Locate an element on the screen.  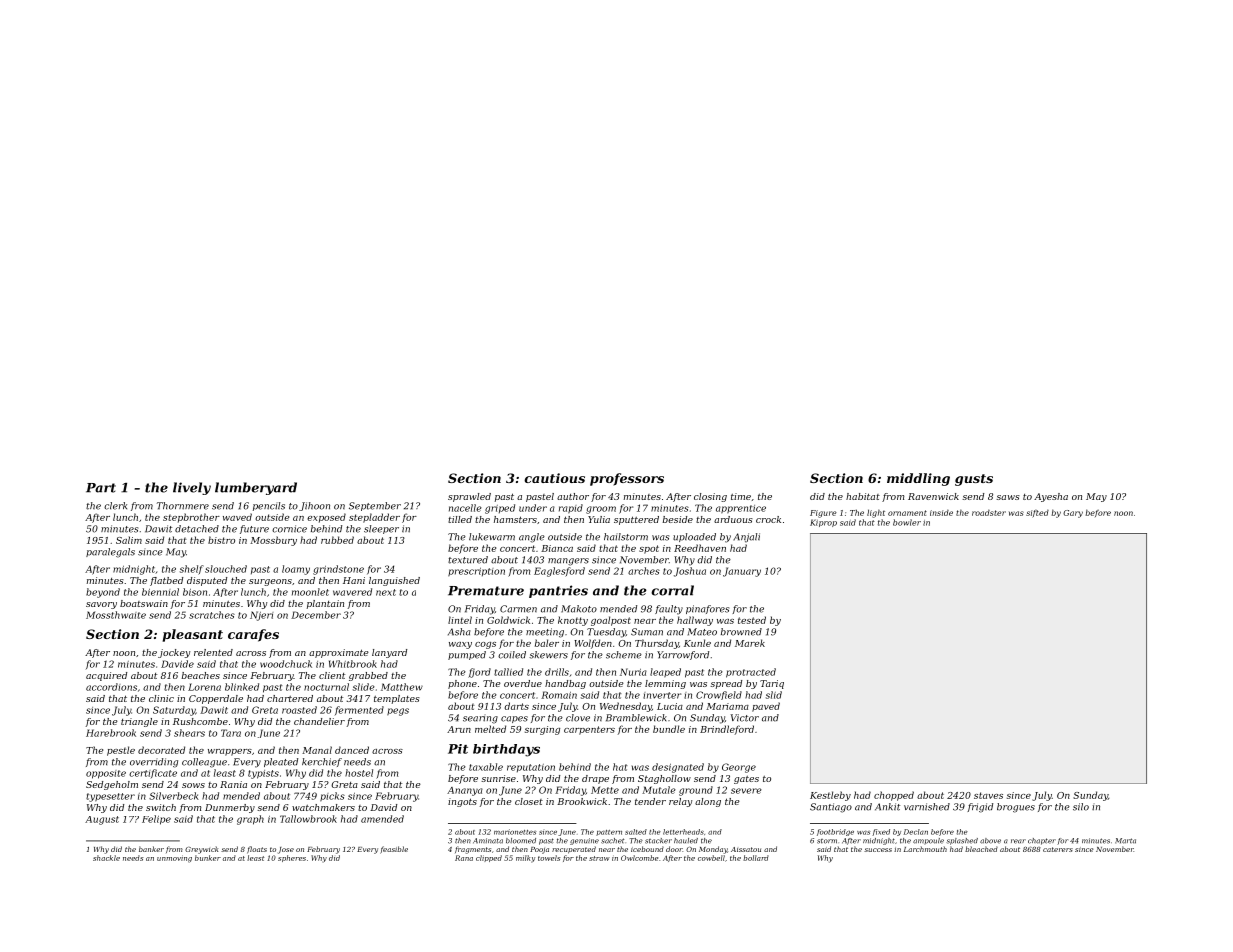
Tariq is located at coordinates (772, 684).
